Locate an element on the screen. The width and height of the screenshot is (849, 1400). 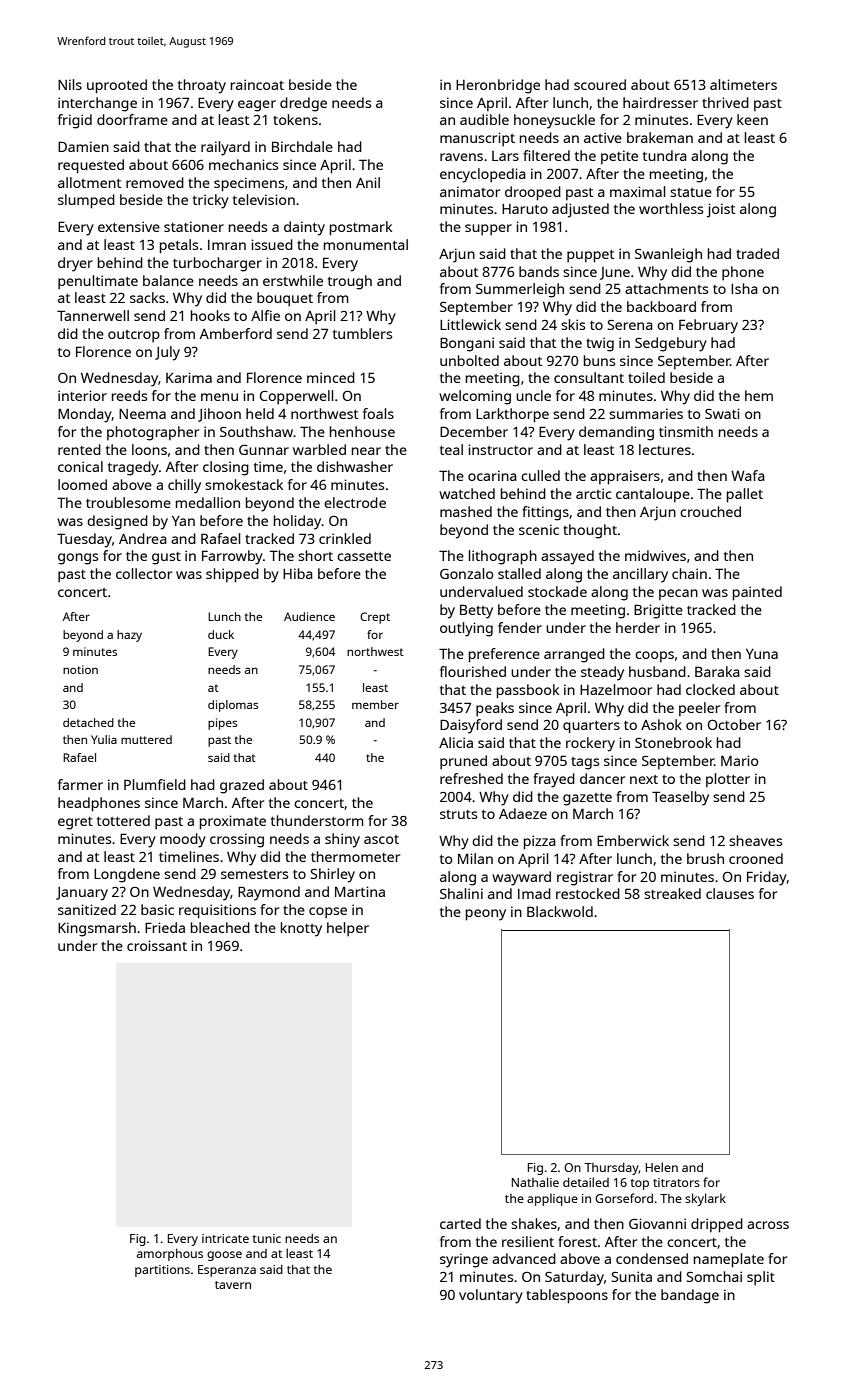
uncle is located at coordinates (533, 395).
